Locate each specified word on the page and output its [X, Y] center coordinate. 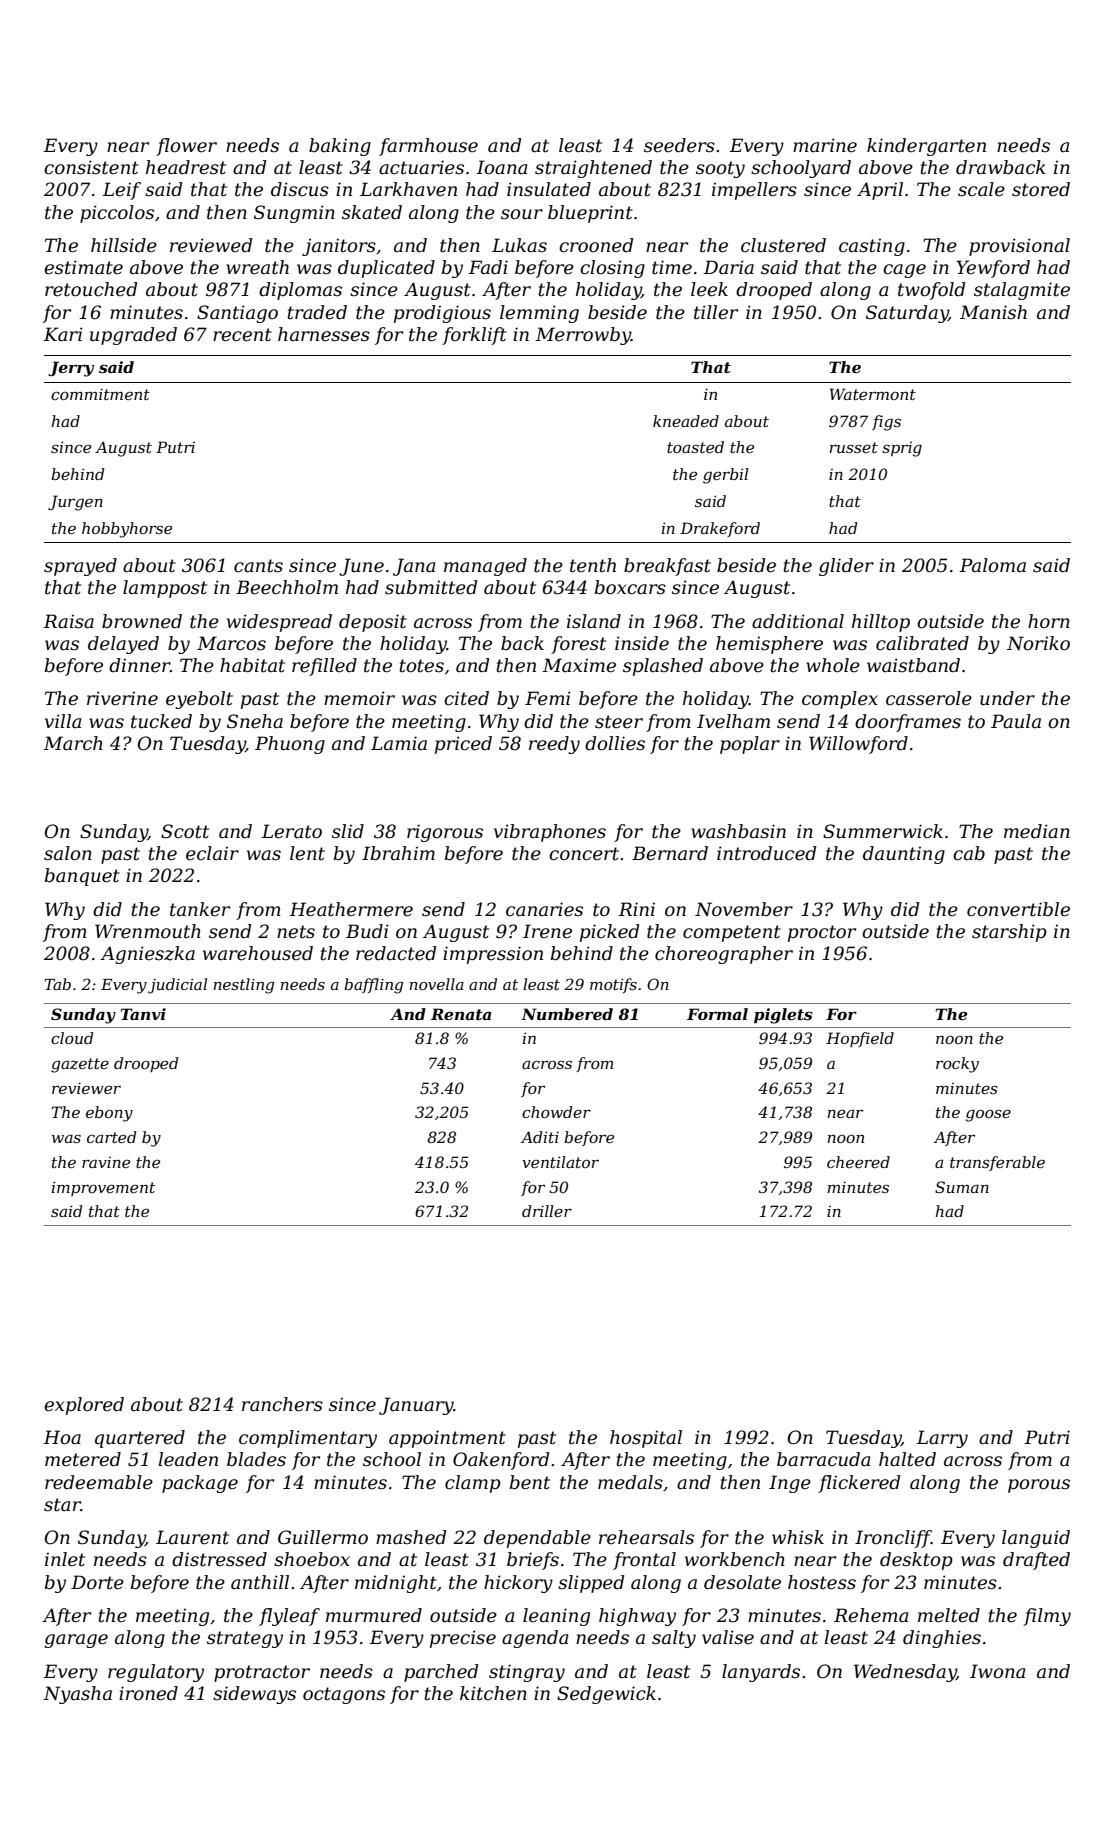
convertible [1018, 909]
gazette [80, 1065]
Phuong [290, 745]
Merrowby [583, 336]
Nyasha [77, 1695]
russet [854, 447]
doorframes [908, 723]
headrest [186, 167]
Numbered [567, 1014]
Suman [962, 1187]
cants [258, 566]
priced [463, 745]
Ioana [501, 167]
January [416, 1406]
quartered [140, 1439]
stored [1041, 189]
